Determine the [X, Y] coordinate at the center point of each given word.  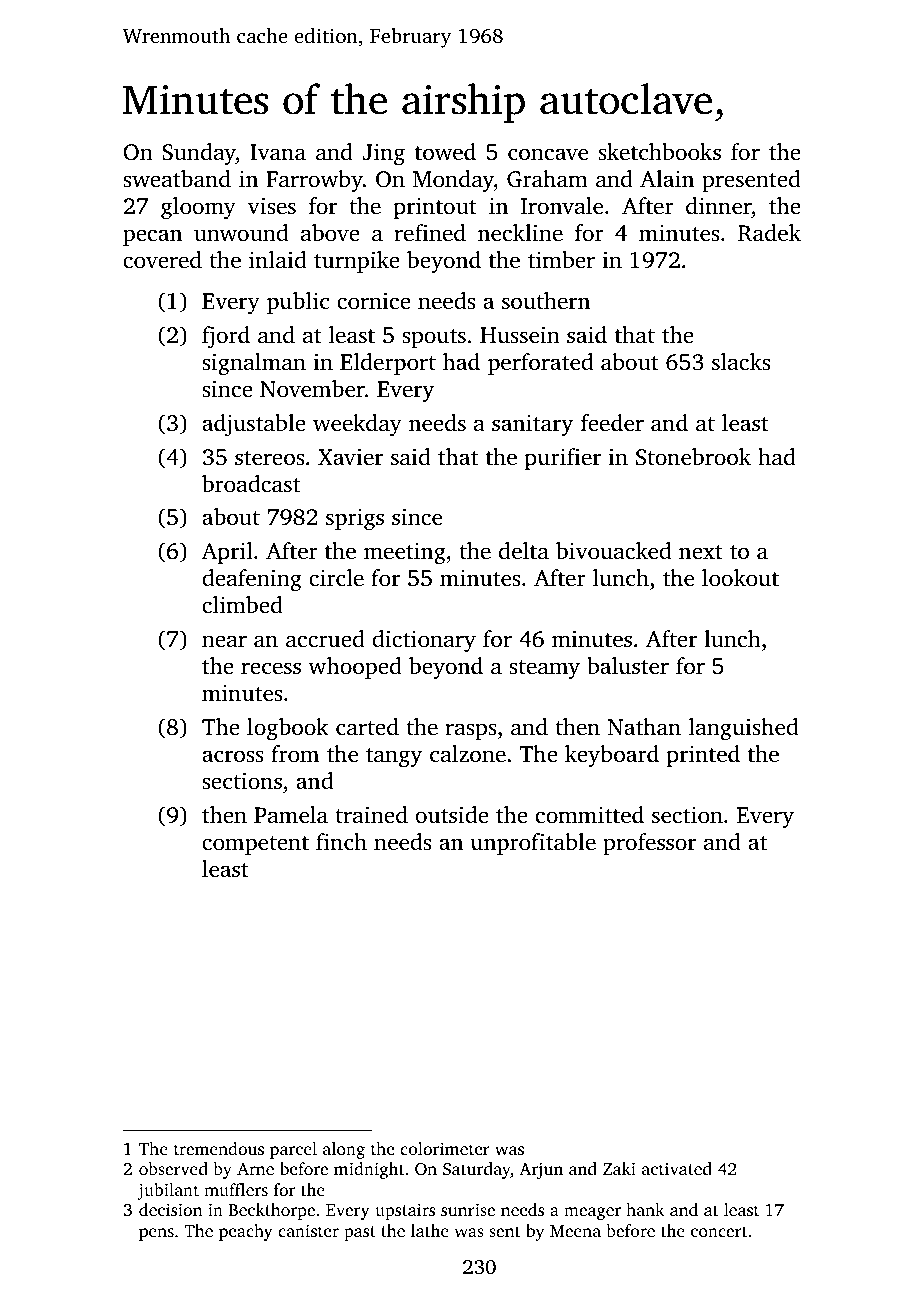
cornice [374, 300]
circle [336, 578]
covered [162, 260]
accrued [325, 638]
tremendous [219, 1148]
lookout [740, 578]
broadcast [251, 483]
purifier [563, 459]
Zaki [619, 1168]
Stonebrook [693, 457]
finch [341, 842]
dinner [718, 206]
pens [156, 1234]
